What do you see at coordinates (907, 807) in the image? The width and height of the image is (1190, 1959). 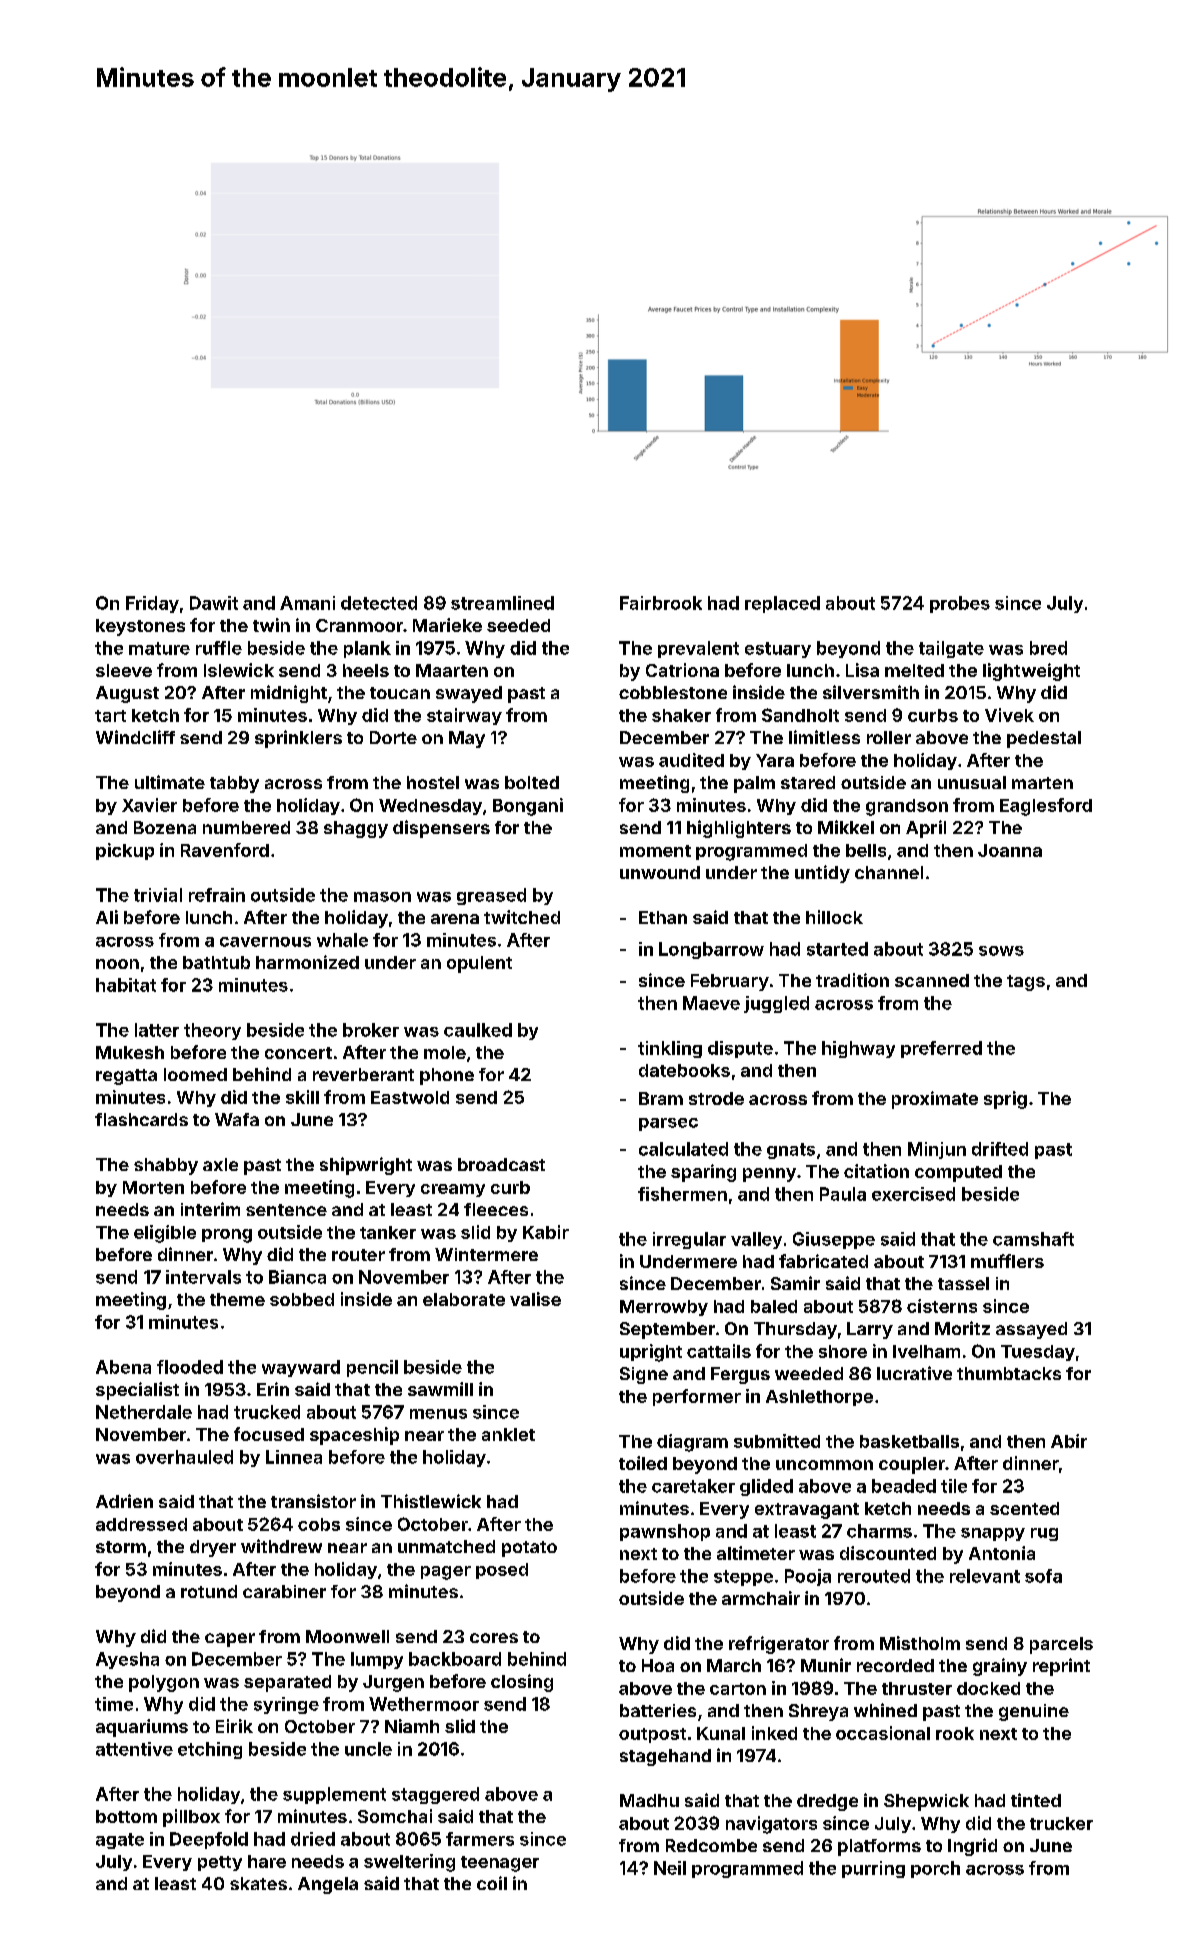 I see `grandson` at bounding box center [907, 807].
